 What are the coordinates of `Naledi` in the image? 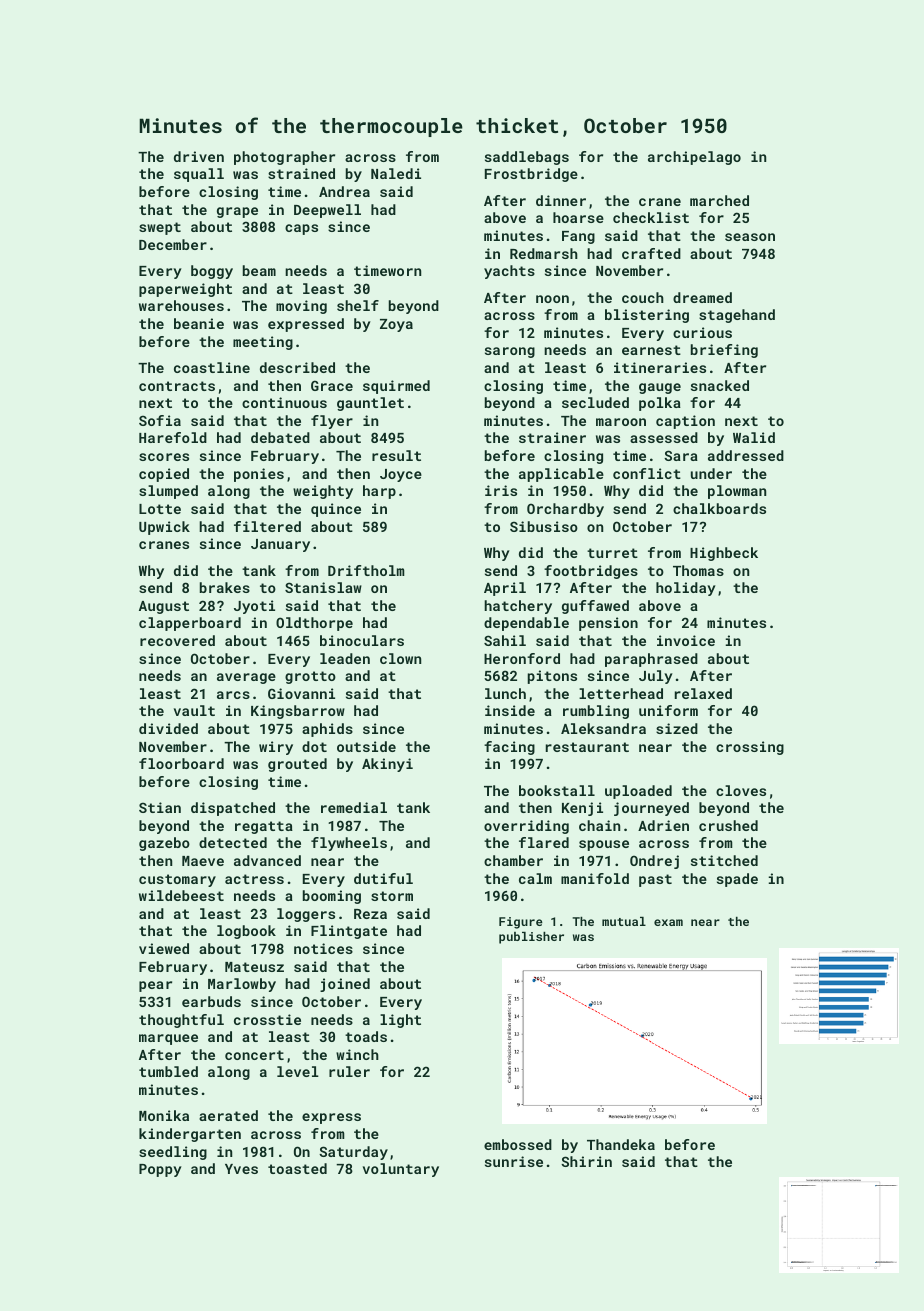 It's located at (396, 173).
